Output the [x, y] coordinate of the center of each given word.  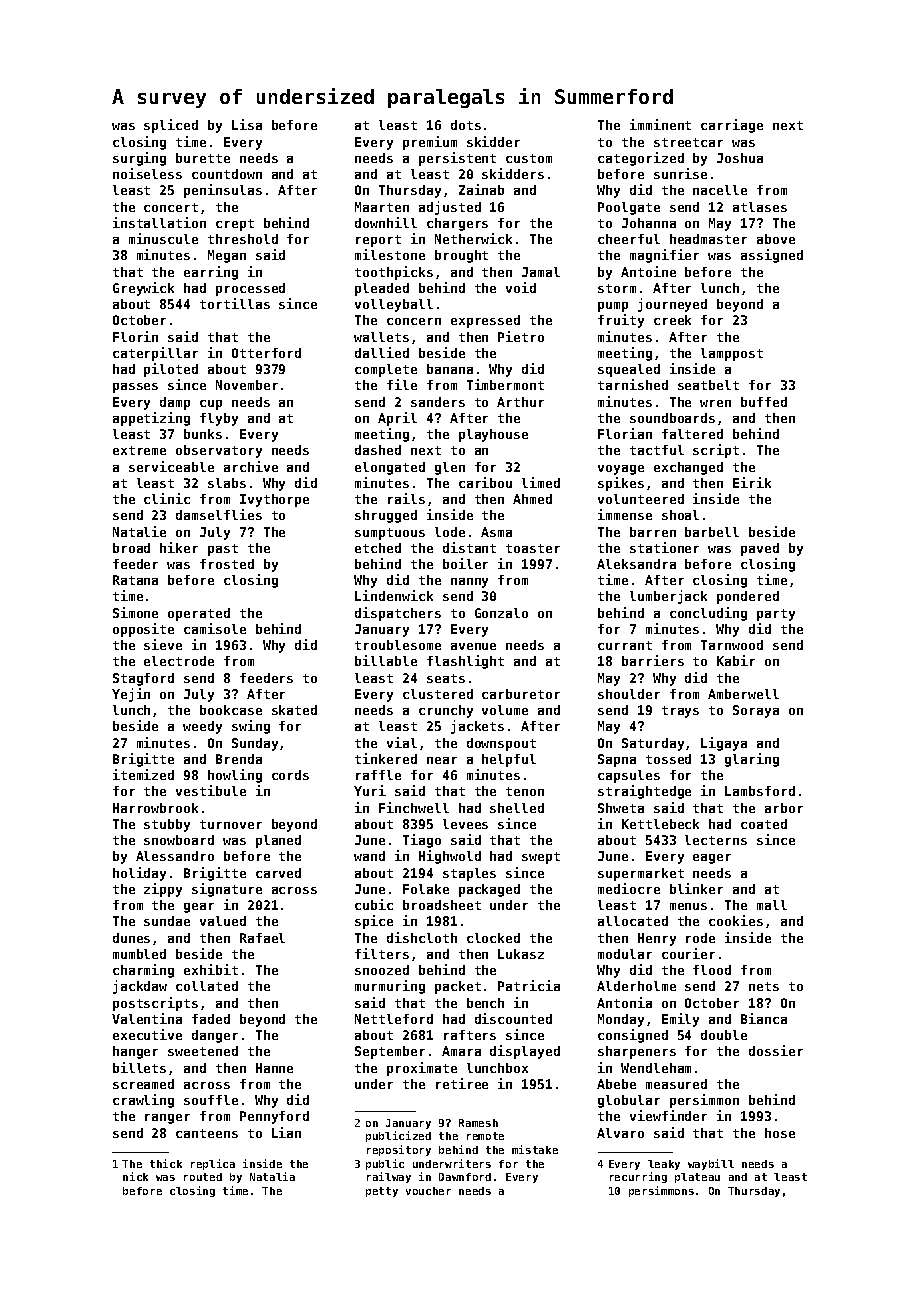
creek [672, 320]
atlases [760, 207]
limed [541, 482]
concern [414, 321]
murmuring [390, 987]
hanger [135, 1052]
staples [469, 874]
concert [171, 207]
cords [290, 775]
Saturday [653, 744]
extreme [139, 450]
